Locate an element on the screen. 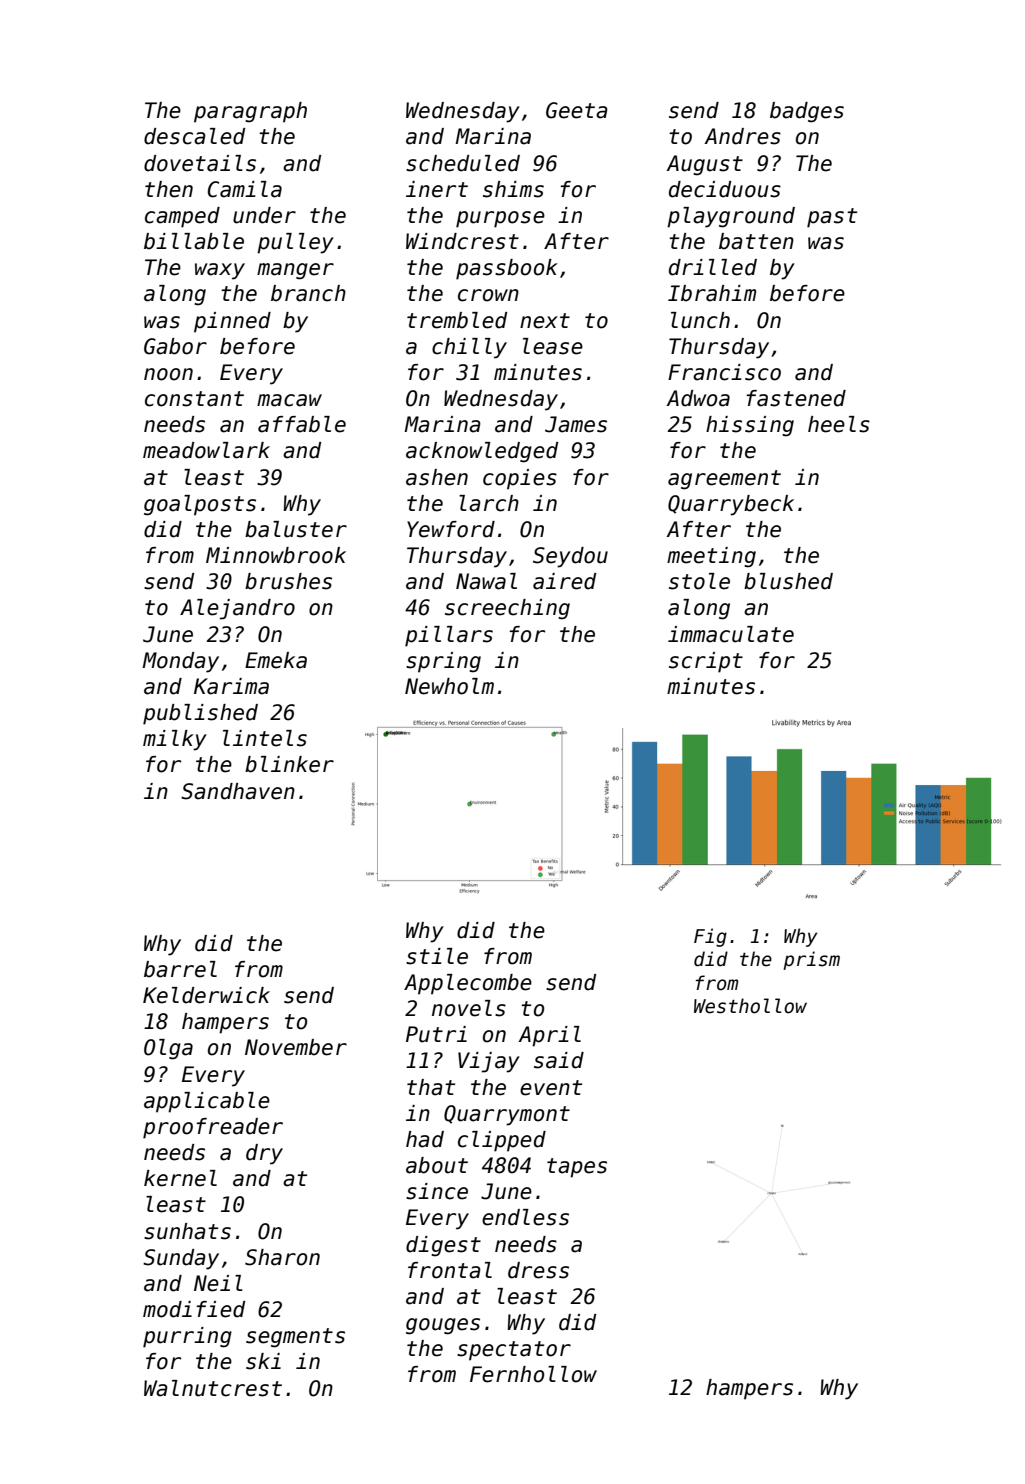 The image size is (1025, 1484). published is located at coordinates (200, 714).
